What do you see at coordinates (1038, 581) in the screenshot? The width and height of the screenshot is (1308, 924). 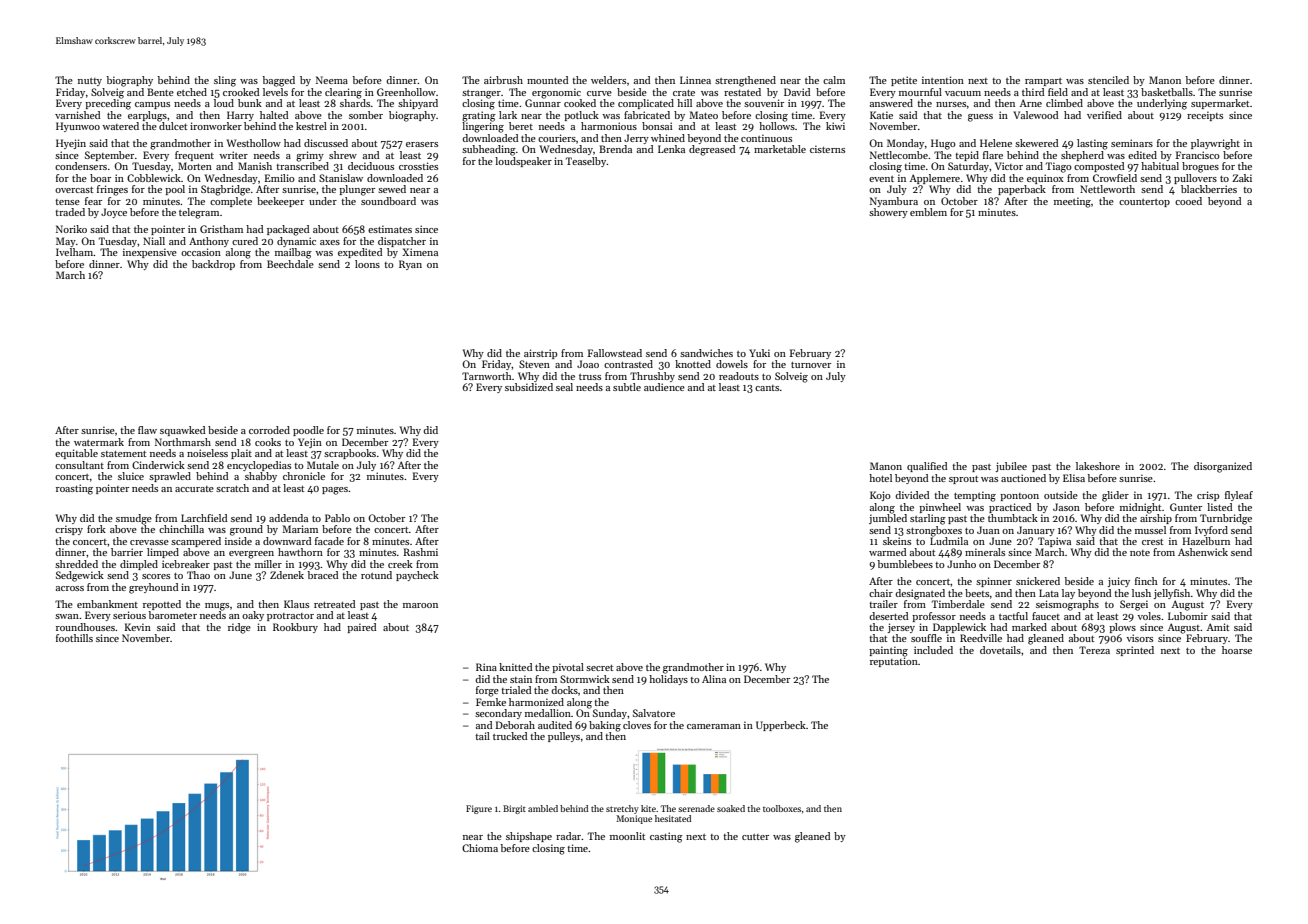 I see `snickered` at bounding box center [1038, 581].
